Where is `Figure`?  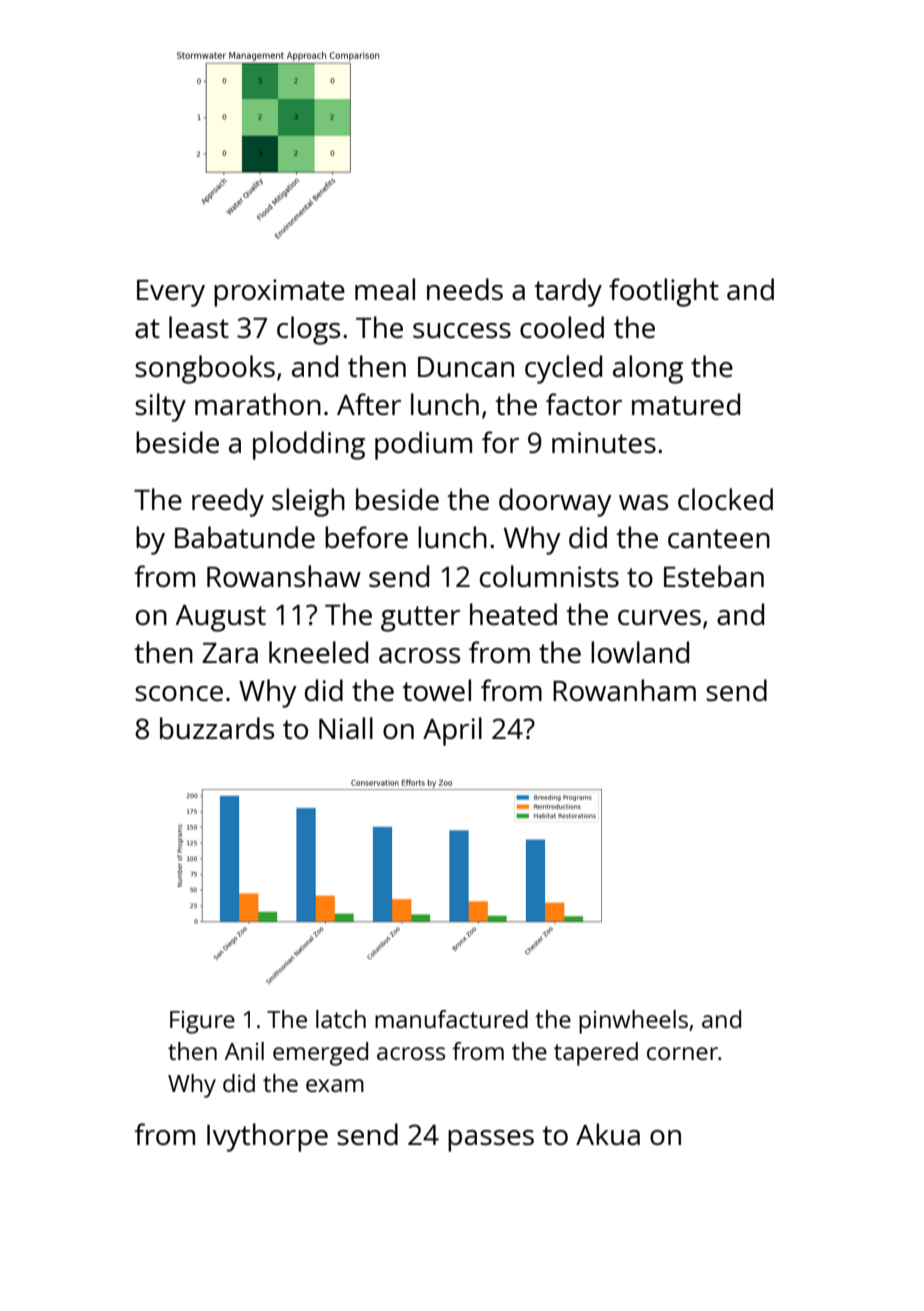 Figure is located at coordinates (202, 1022).
